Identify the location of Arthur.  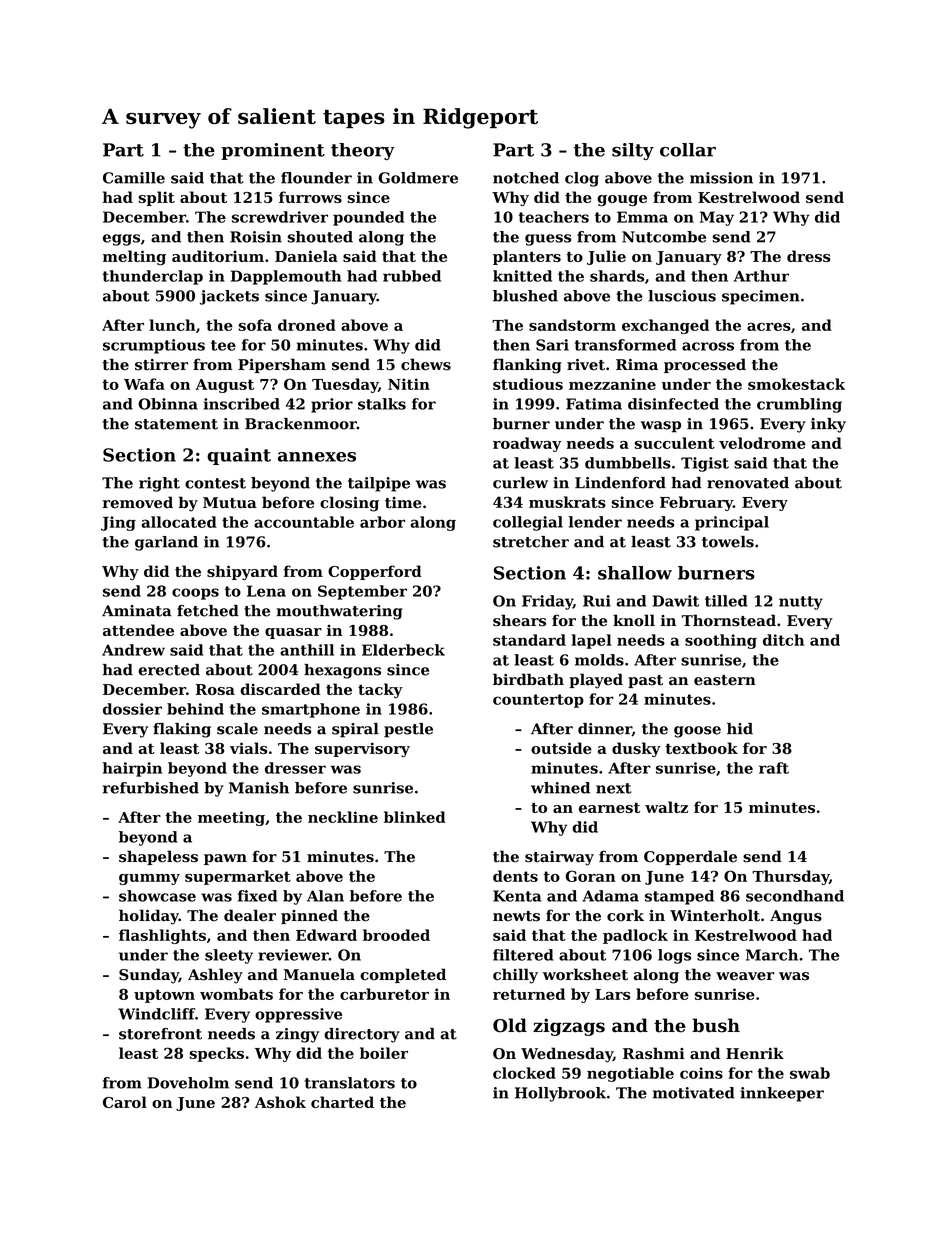
(761, 276).
